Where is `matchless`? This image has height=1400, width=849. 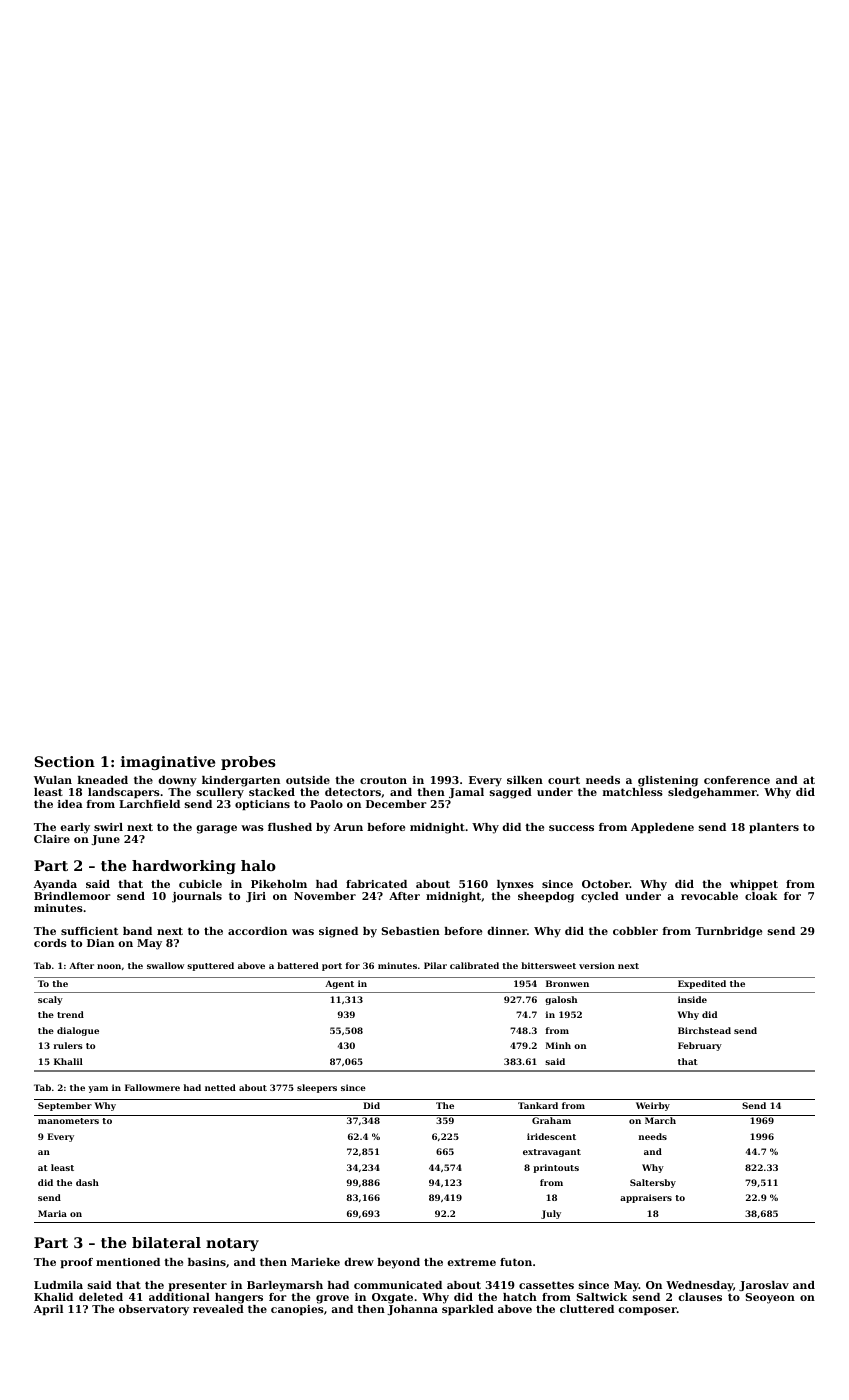 matchless is located at coordinates (632, 792).
